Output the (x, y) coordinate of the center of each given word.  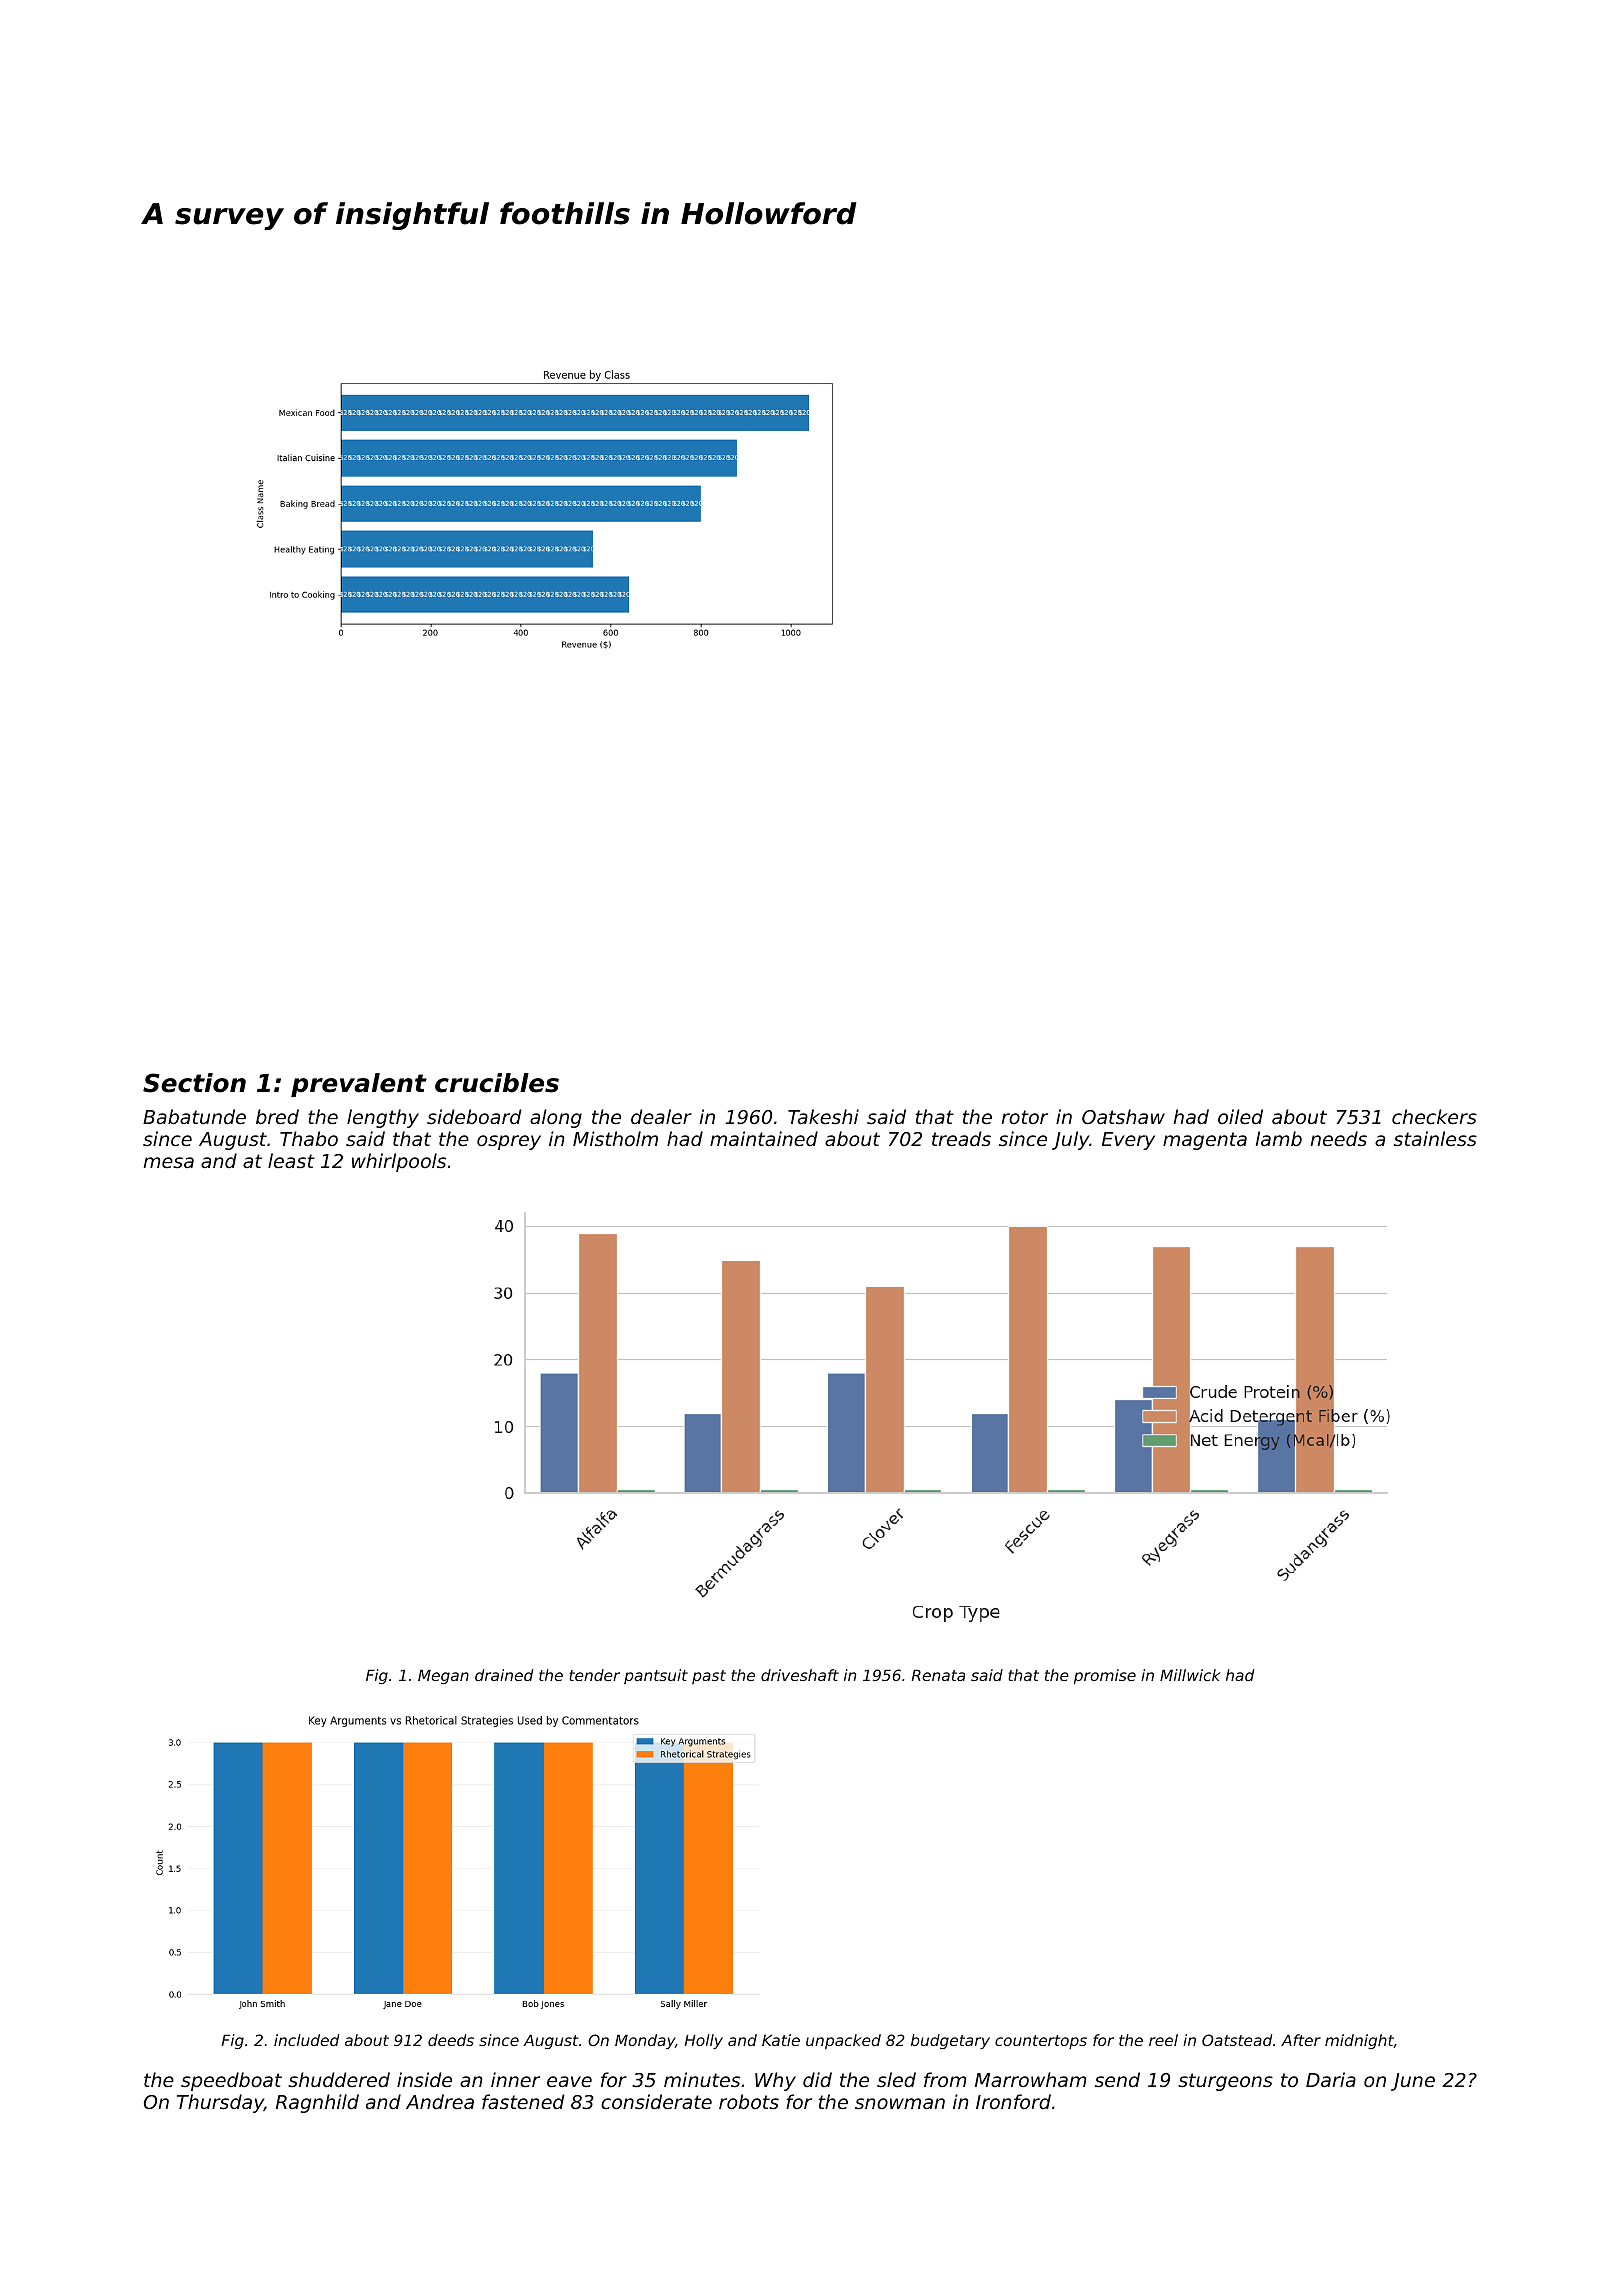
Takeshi (823, 1116)
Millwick (1190, 1675)
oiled (1240, 1116)
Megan (443, 1676)
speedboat (231, 2081)
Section (194, 1083)
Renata (938, 1675)
